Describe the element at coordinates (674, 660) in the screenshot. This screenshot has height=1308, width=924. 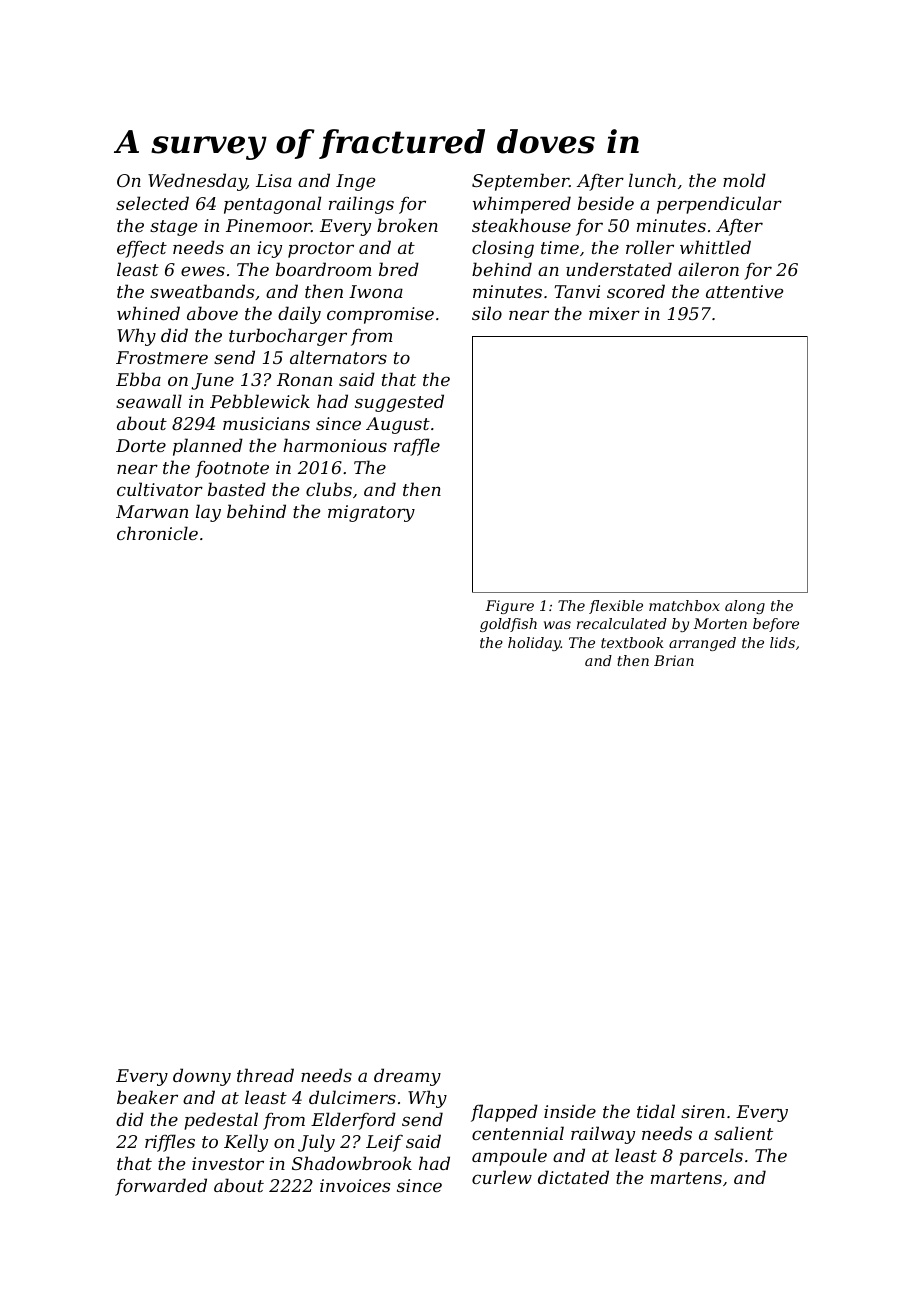
I see `Brian` at that location.
